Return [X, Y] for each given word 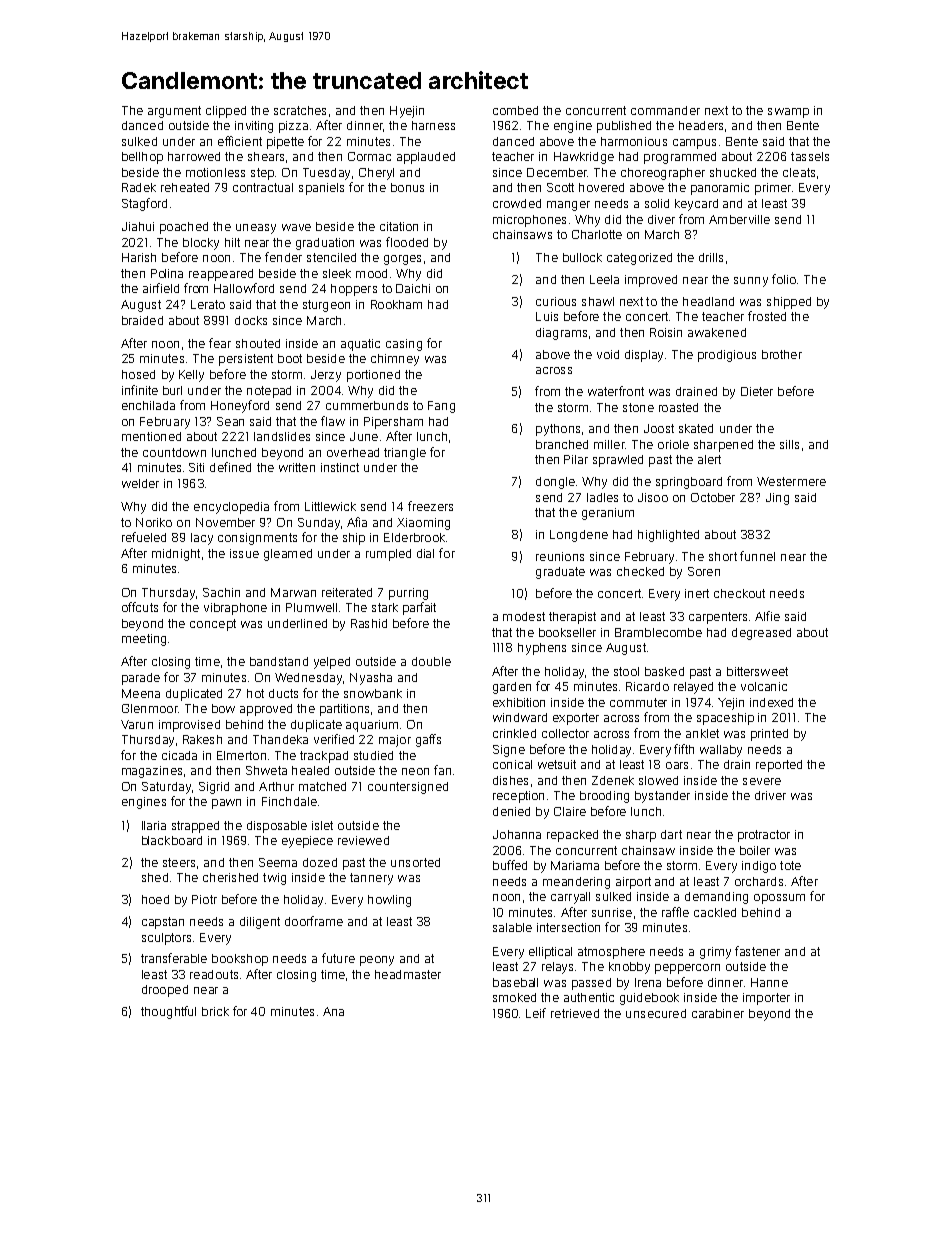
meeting [144, 640]
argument [174, 112]
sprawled [618, 461]
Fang [441, 407]
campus [694, 144]
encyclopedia [231, 508]
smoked [514, 997]
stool [626, 671]
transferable [174, 958]
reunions [560, 556]
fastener [757, 951]
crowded [517, 203]
